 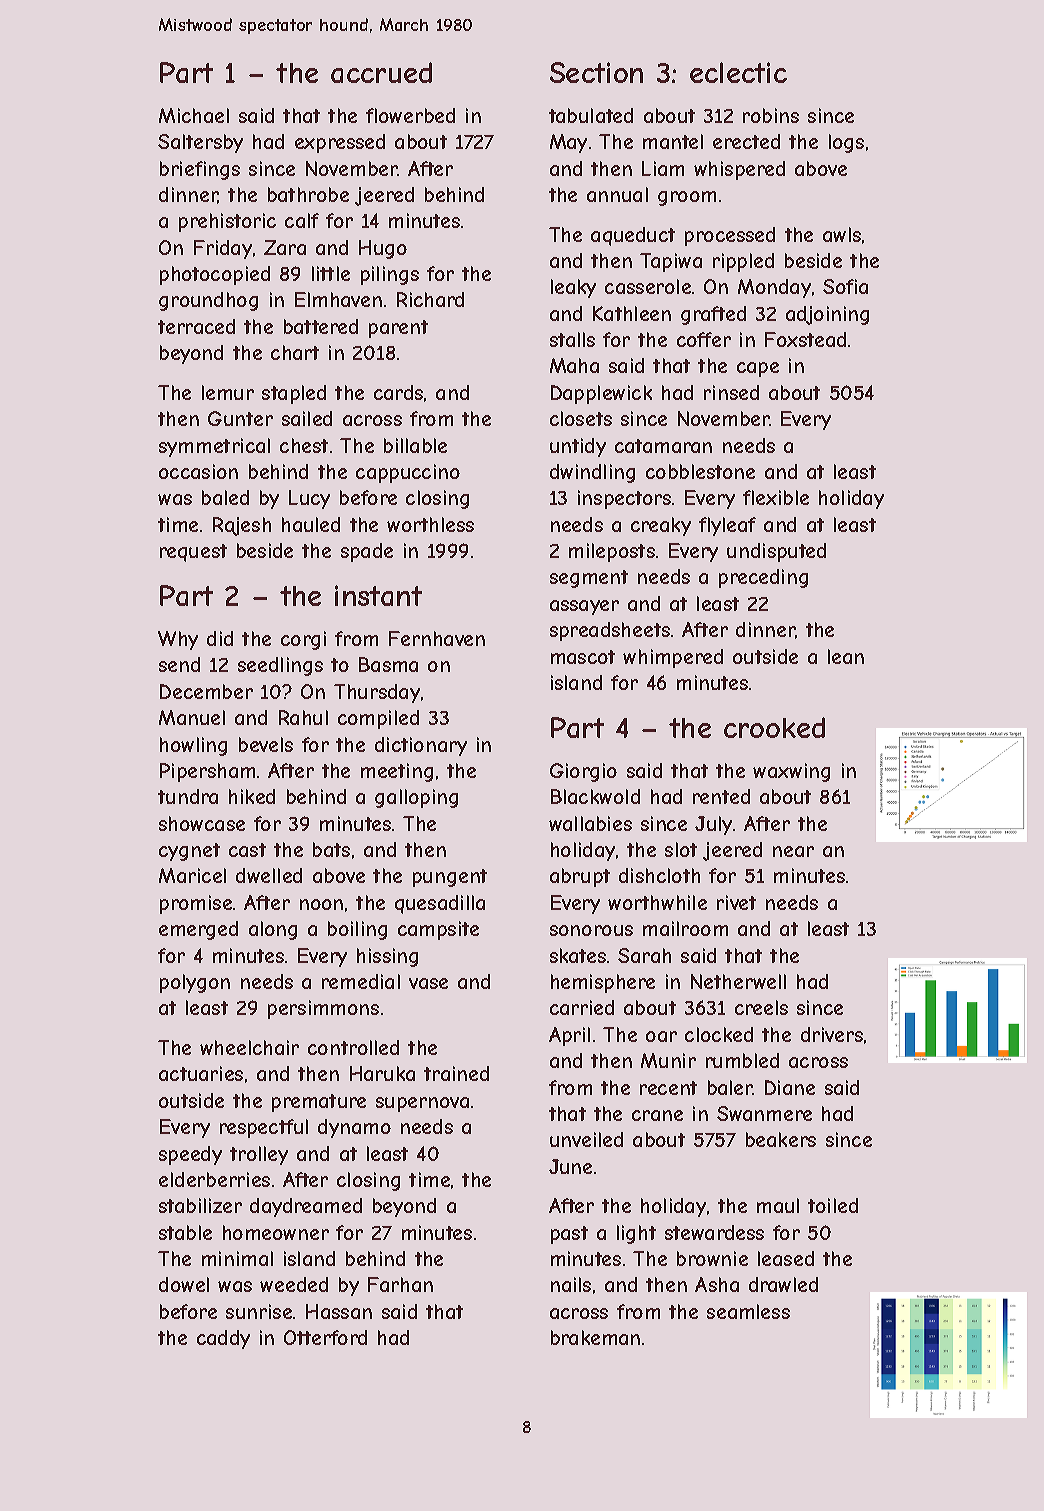 What do you see at coordinates (596, 72) in the document?
I see `Section` at bounding box center [596, 72].
